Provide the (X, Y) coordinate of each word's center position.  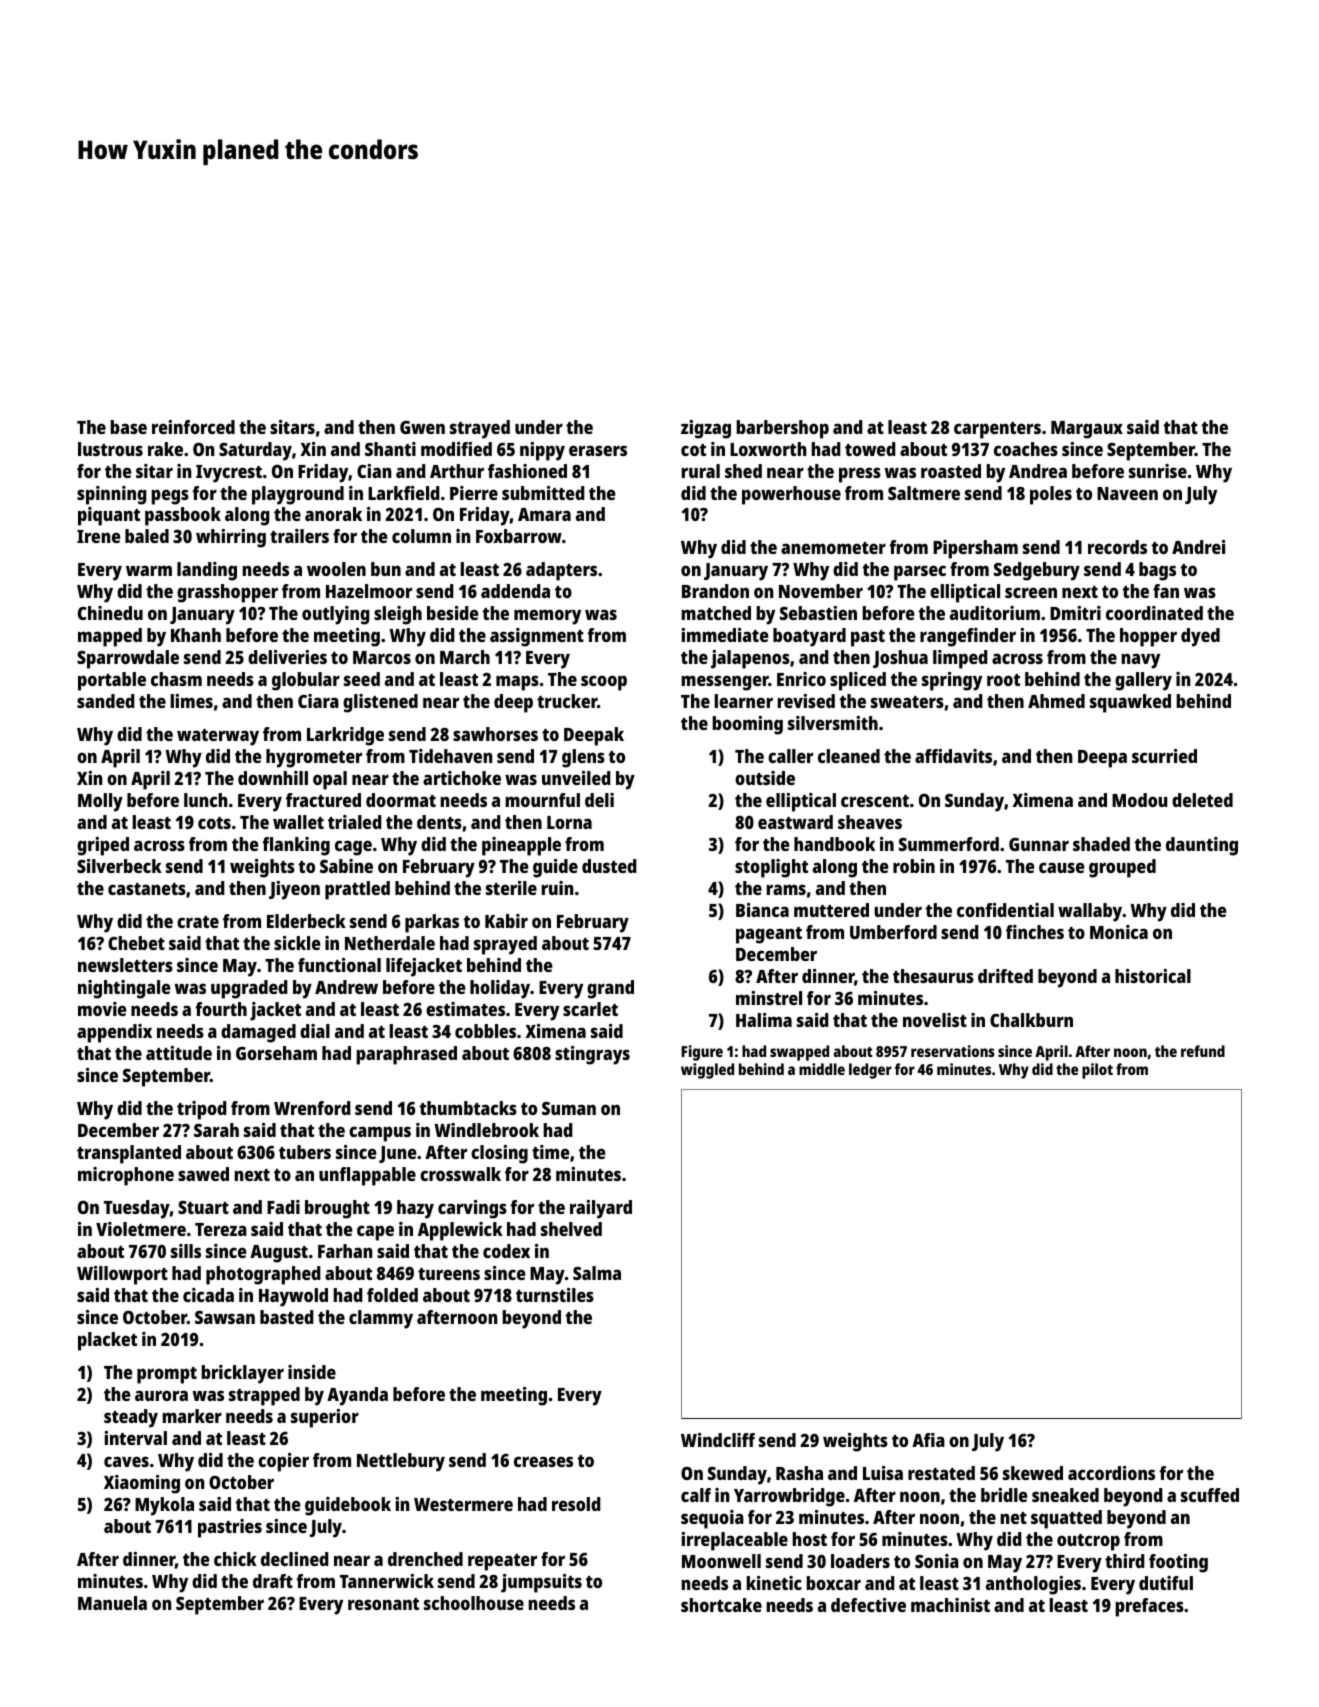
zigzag (706, 429)
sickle (297, 943)
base (128, 427)
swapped (799, 1053)
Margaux (1087, 430)
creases (543, 1461)
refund (1203, 1051)
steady (131, 1418)
